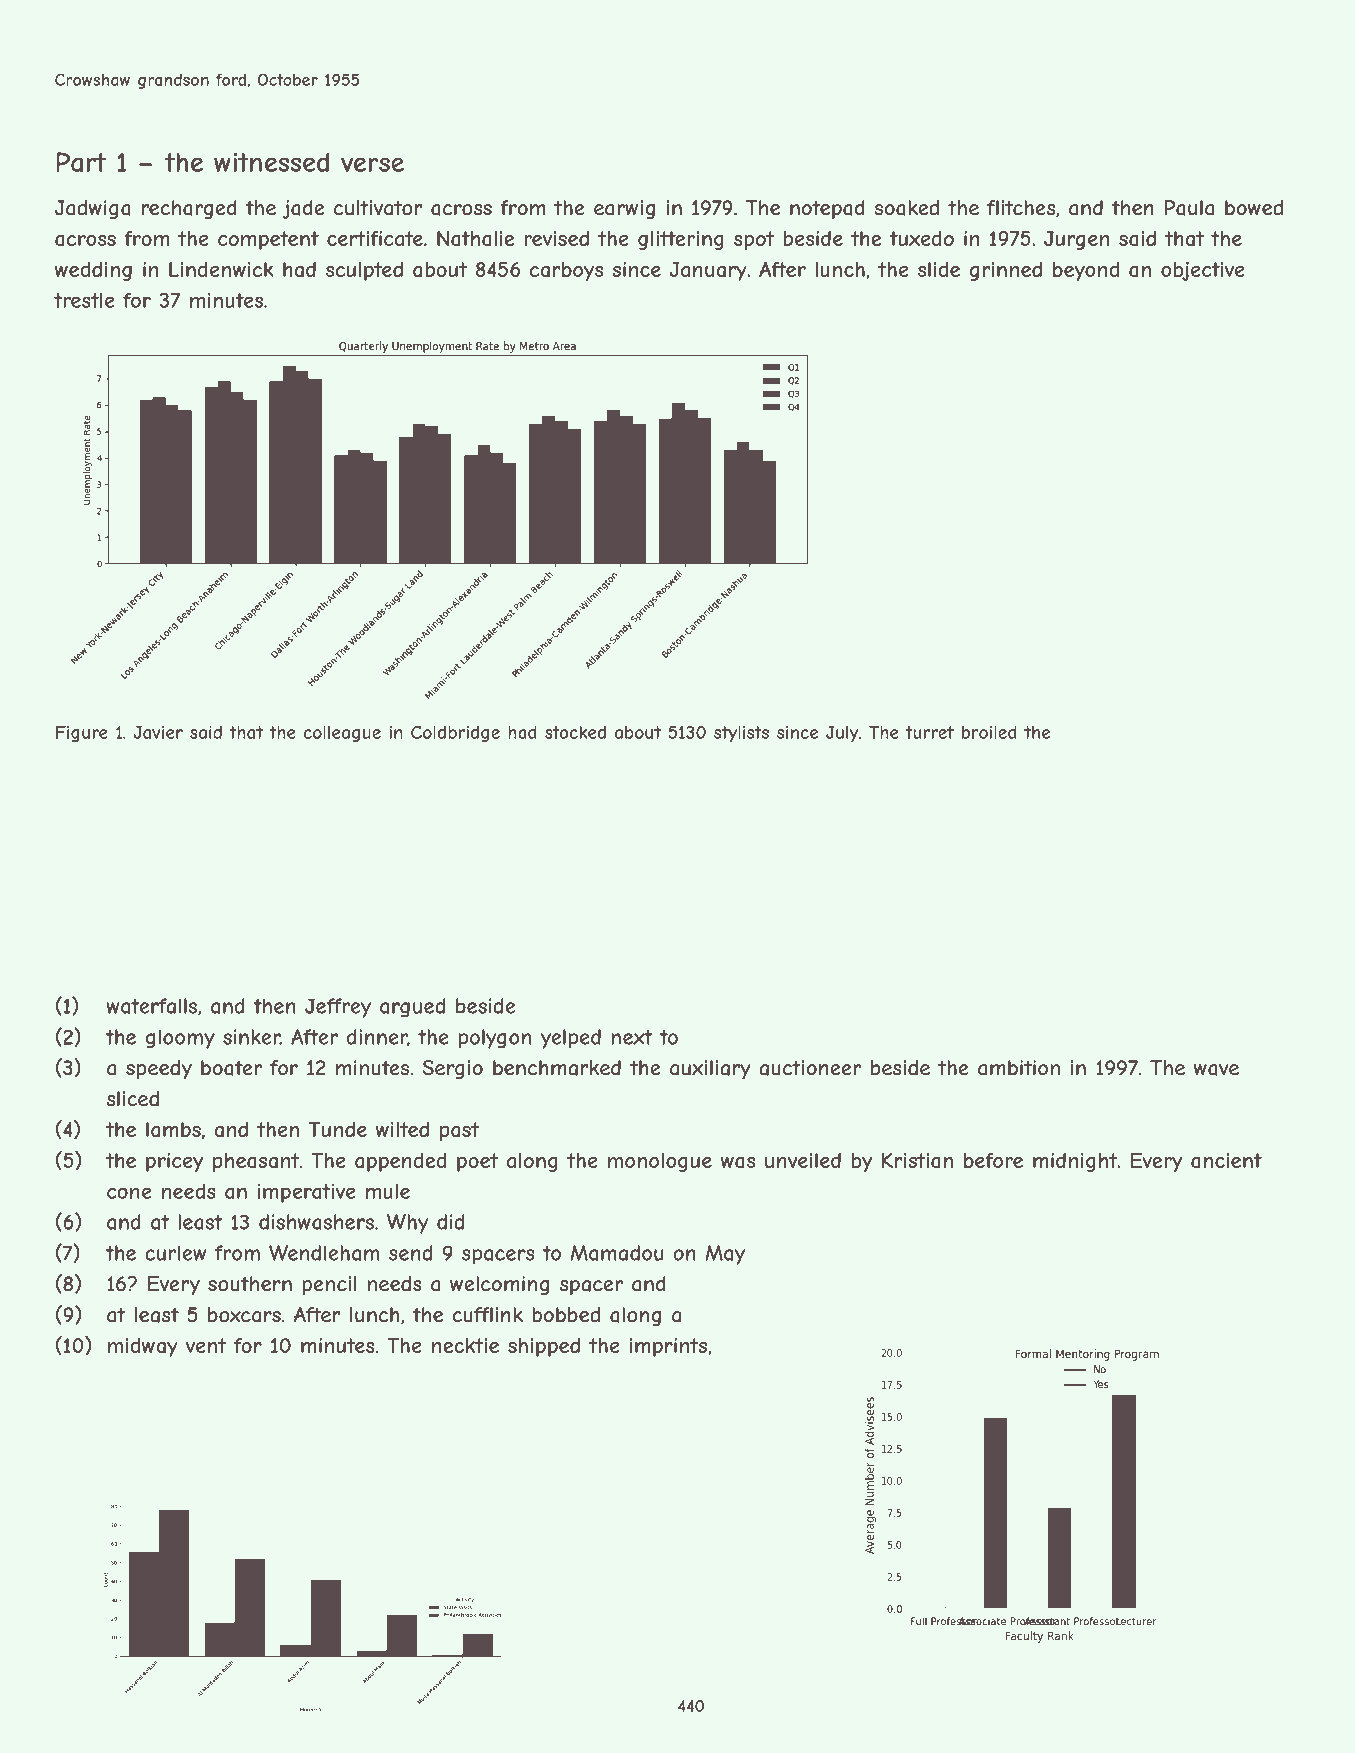 The height and width of the screenshot is (1753, 1355). What do you see at coordinates (81, 162) in the screenshot?
I see `Part` at bounding box center [81, 162].
